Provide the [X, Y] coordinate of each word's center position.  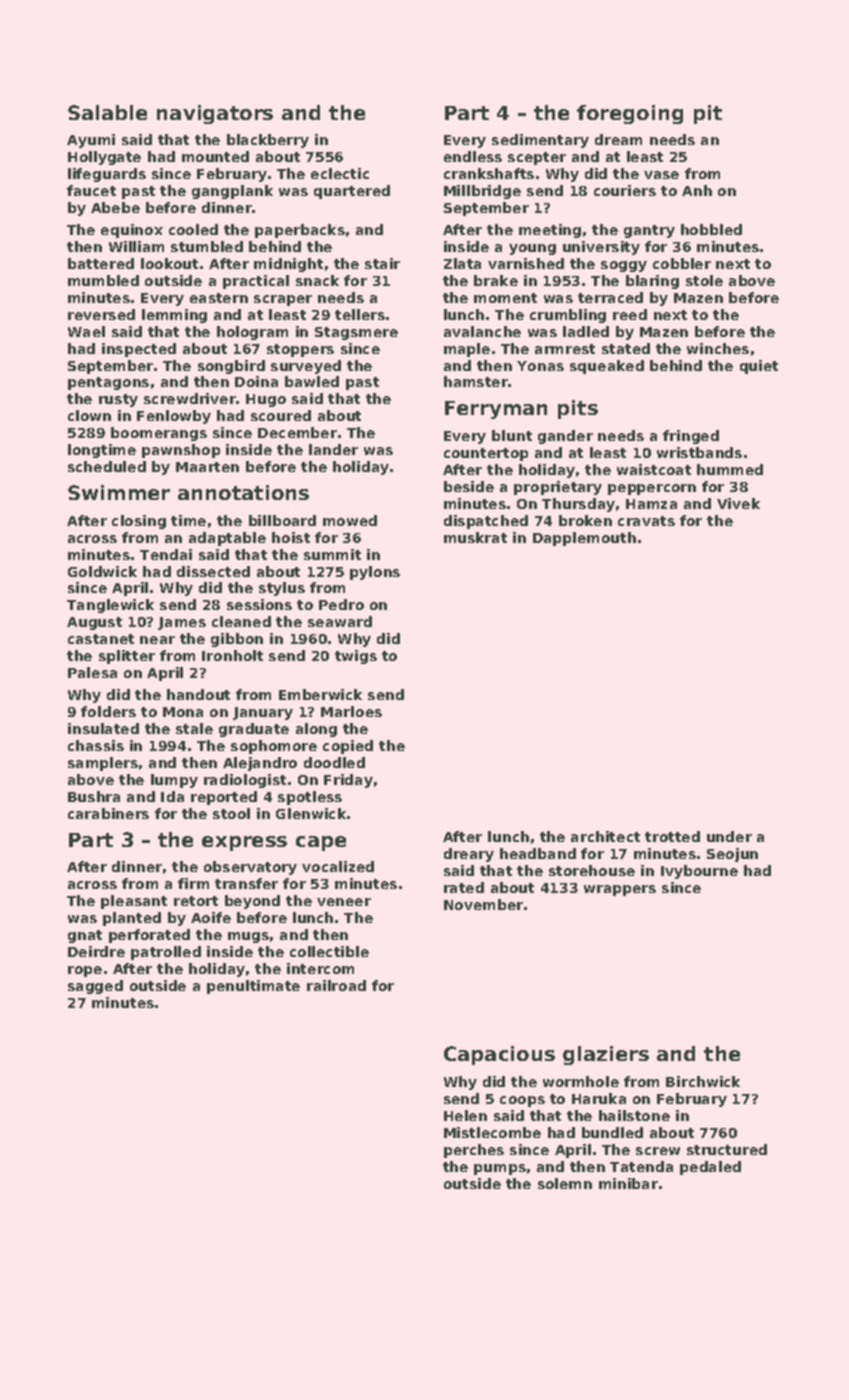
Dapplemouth [584, 539]
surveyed [306, 367]
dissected [213, 571]
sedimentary [540, 141]
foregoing [630, 114]
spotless [310, 798]
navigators [215, 114]
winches [718, 348]
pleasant [134, 902]
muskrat [475, 537]
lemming [174, 316]
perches [474, 1151]
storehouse [592, 870]
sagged [95, 987]
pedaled [710, 1168]
